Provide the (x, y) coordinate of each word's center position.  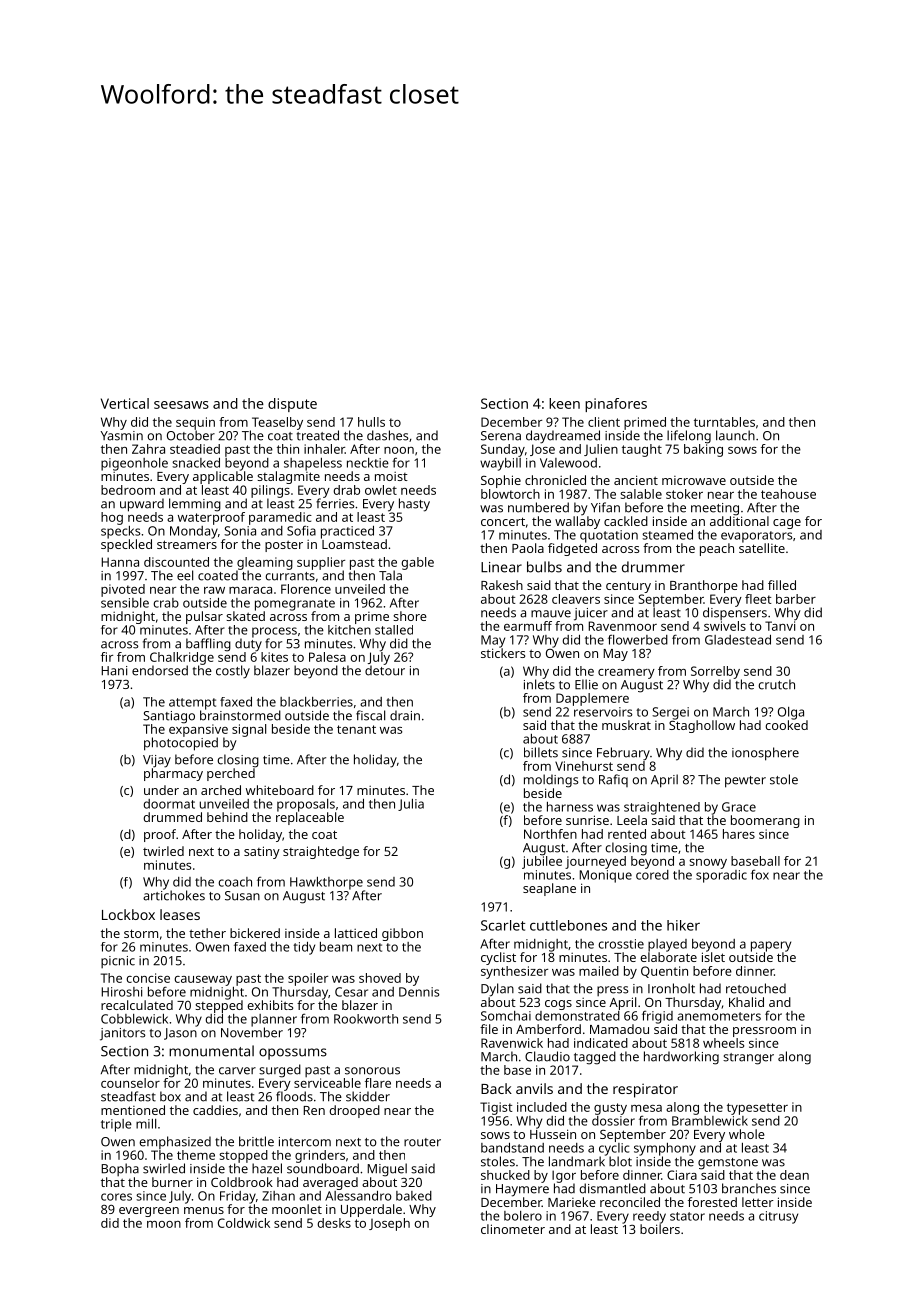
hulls (371, 422)
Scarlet (503, 925)
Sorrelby (715, 672)
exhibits (270, 1005)
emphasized (175, 1142)
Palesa (327, 657)
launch (735, 435)
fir (107, 657)
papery (771, 946)
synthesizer (514, 972)
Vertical (125, 403)
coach (235, 882)
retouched (756, 988)
